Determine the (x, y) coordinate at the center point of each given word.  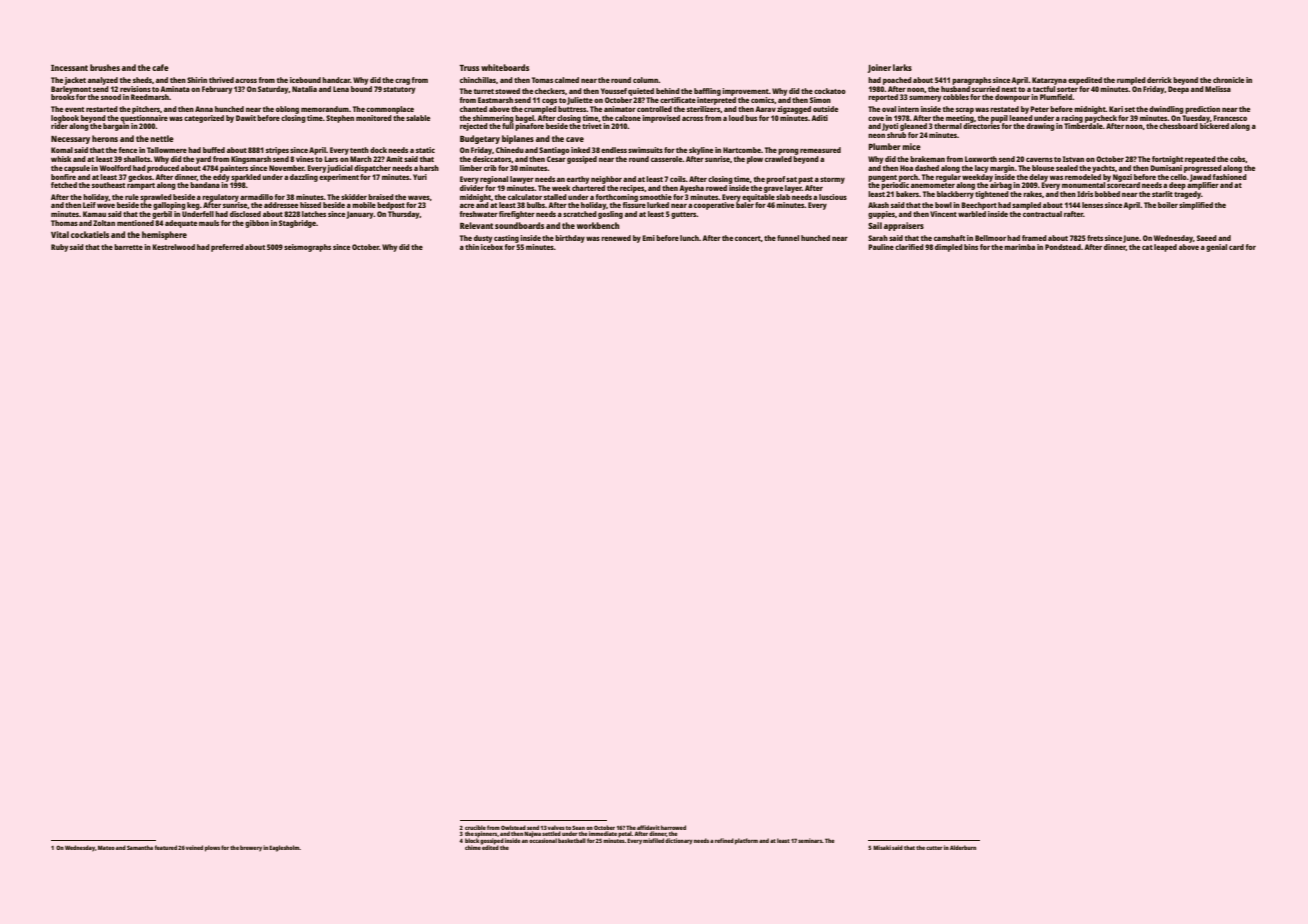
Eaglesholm (284, 848)
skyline (701, 151)
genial (1216, 248)
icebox (492, 247)
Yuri (420, 177)
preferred (227, 248)
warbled (972, 214)
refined (724, 840)
